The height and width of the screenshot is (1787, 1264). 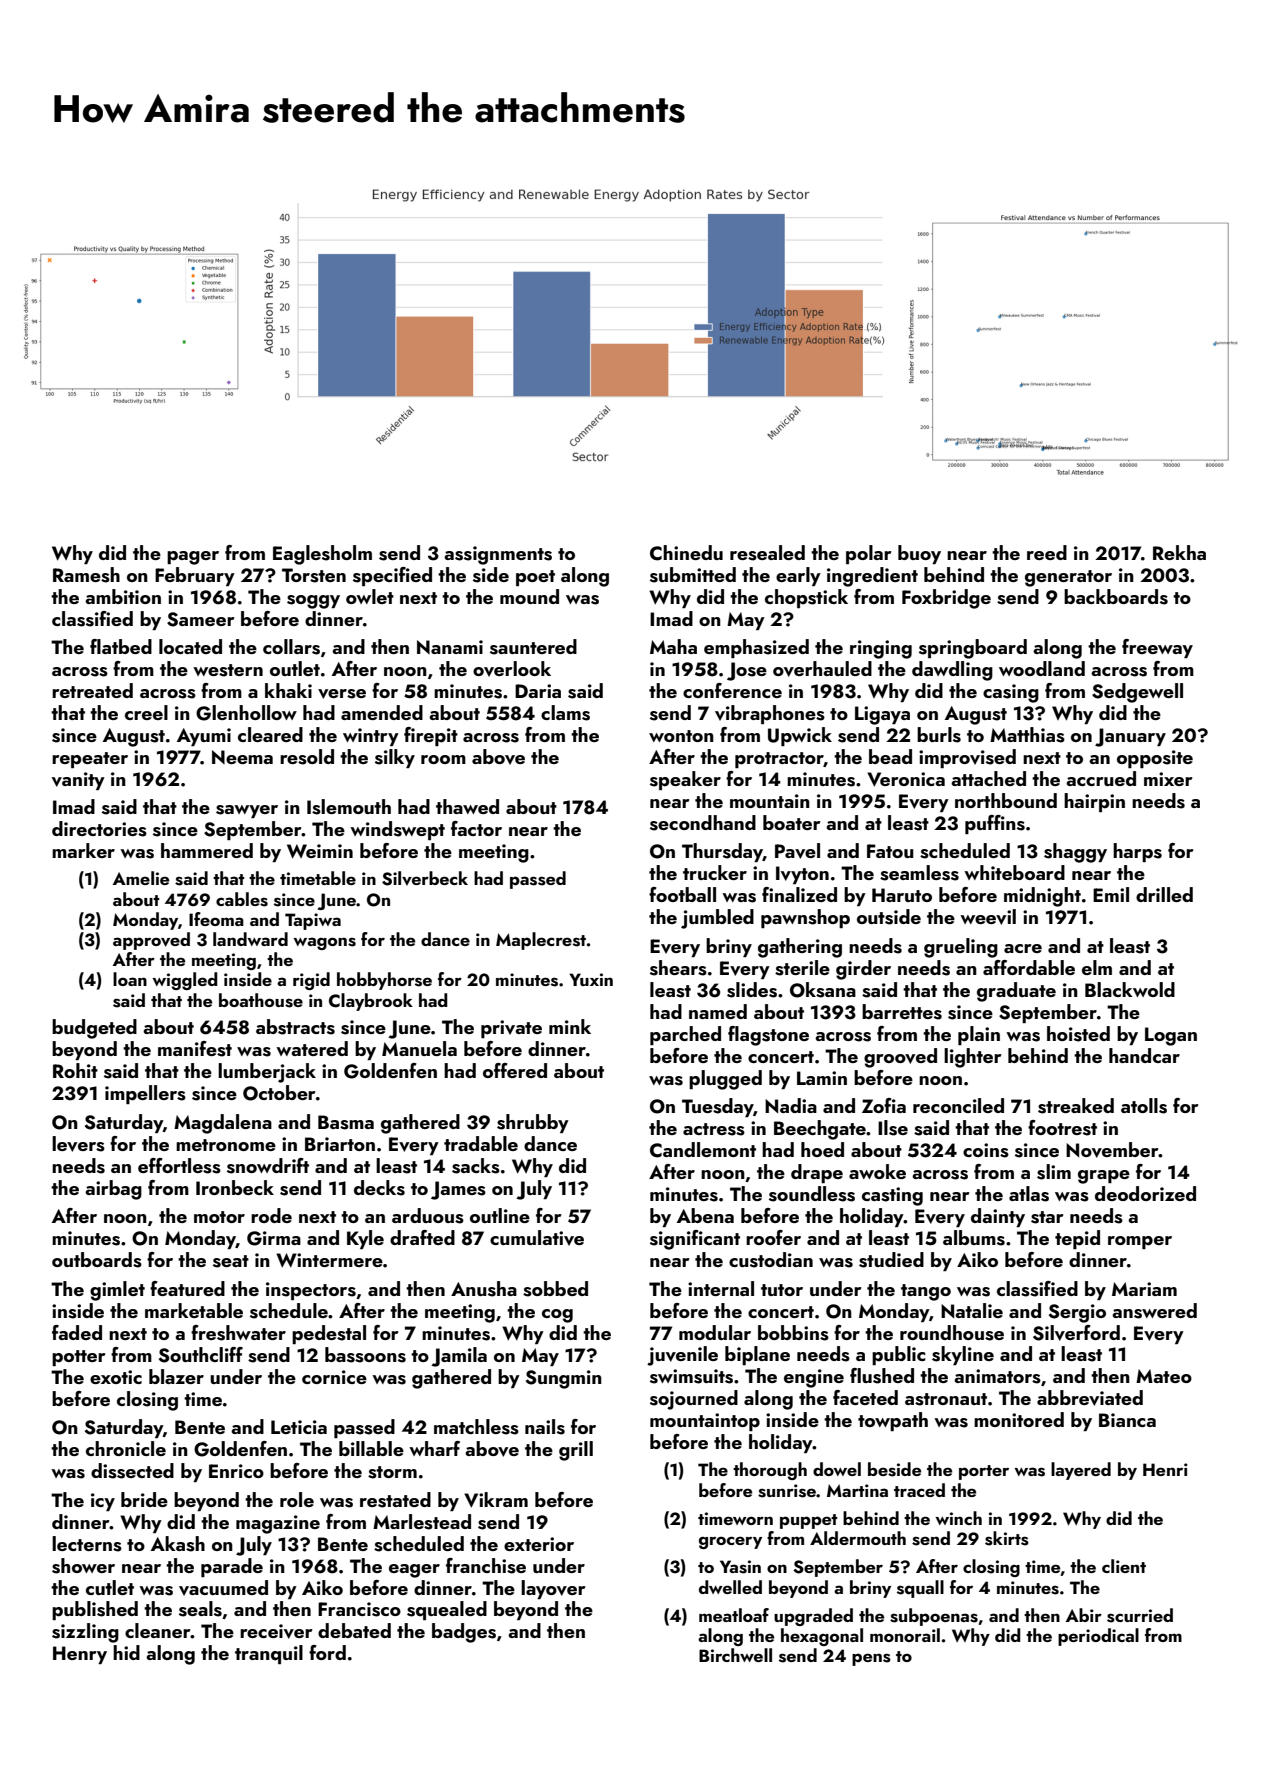 I want to click on rode, so click(x=271, y=1215).
